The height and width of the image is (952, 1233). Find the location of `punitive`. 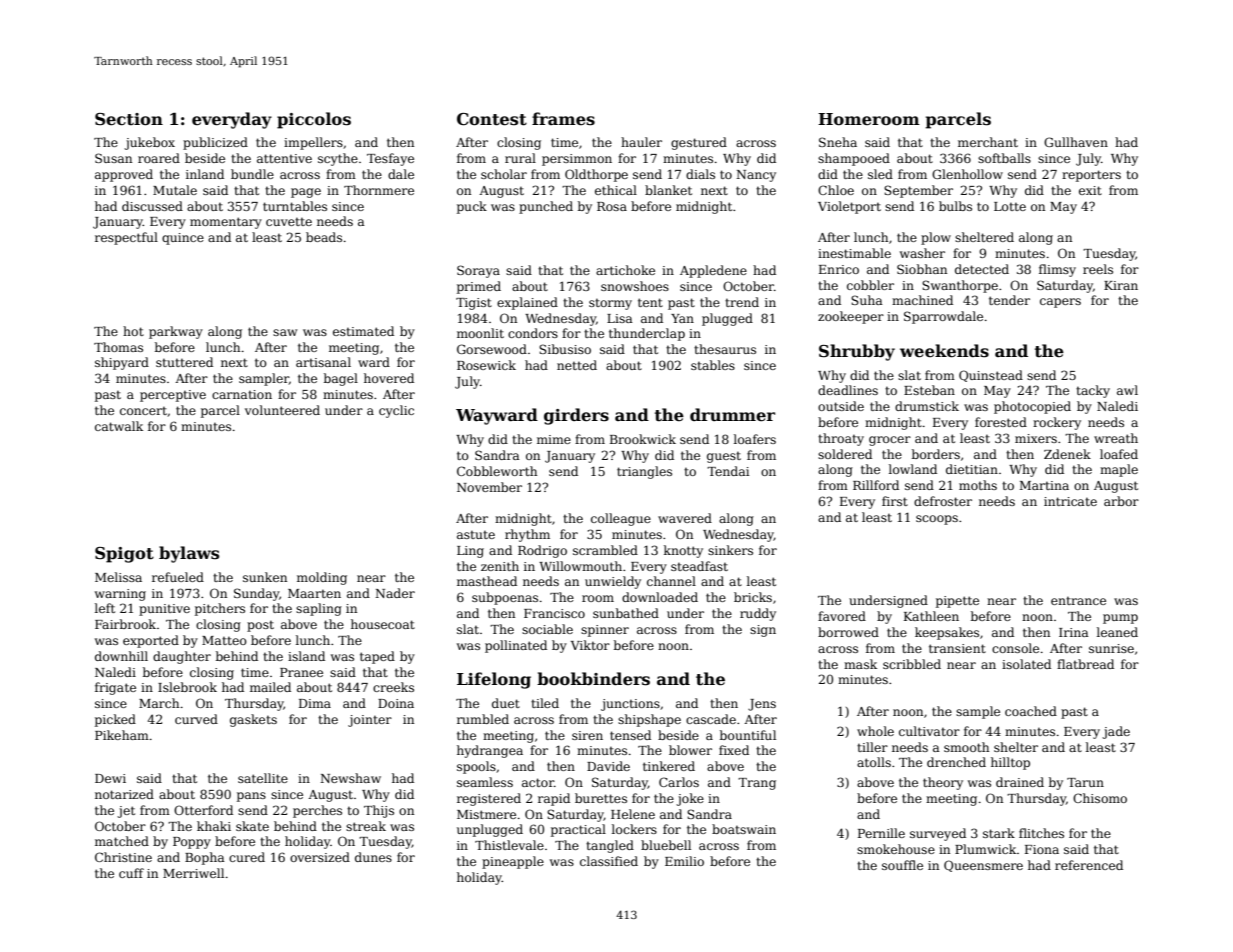

punitive is located at coordinates (164, 610).
